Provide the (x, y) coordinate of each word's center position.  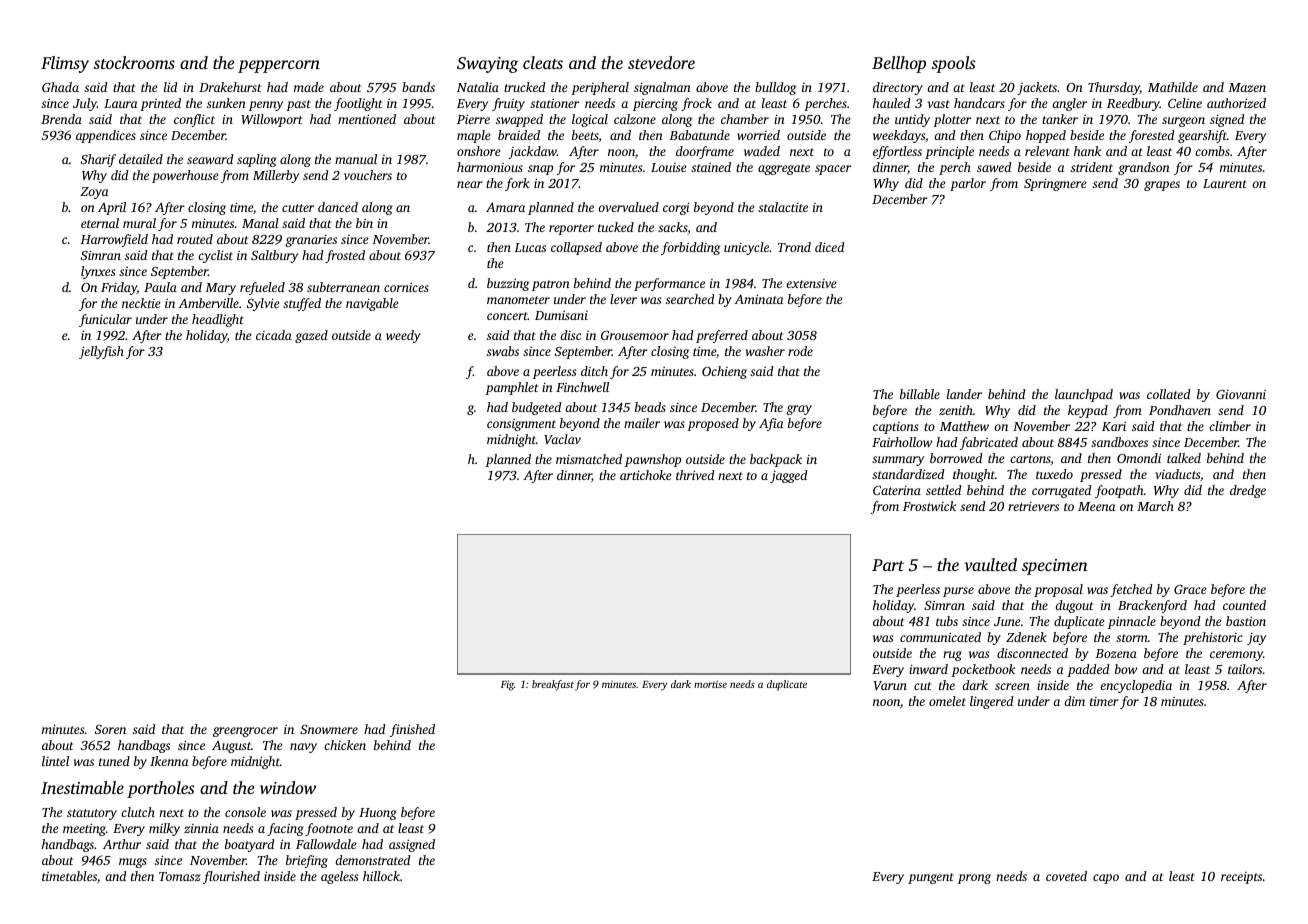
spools (953, 64)
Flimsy (65, 64)
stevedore (661, 62)
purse (958, 592)
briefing (307, 861)
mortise (710, 684)
